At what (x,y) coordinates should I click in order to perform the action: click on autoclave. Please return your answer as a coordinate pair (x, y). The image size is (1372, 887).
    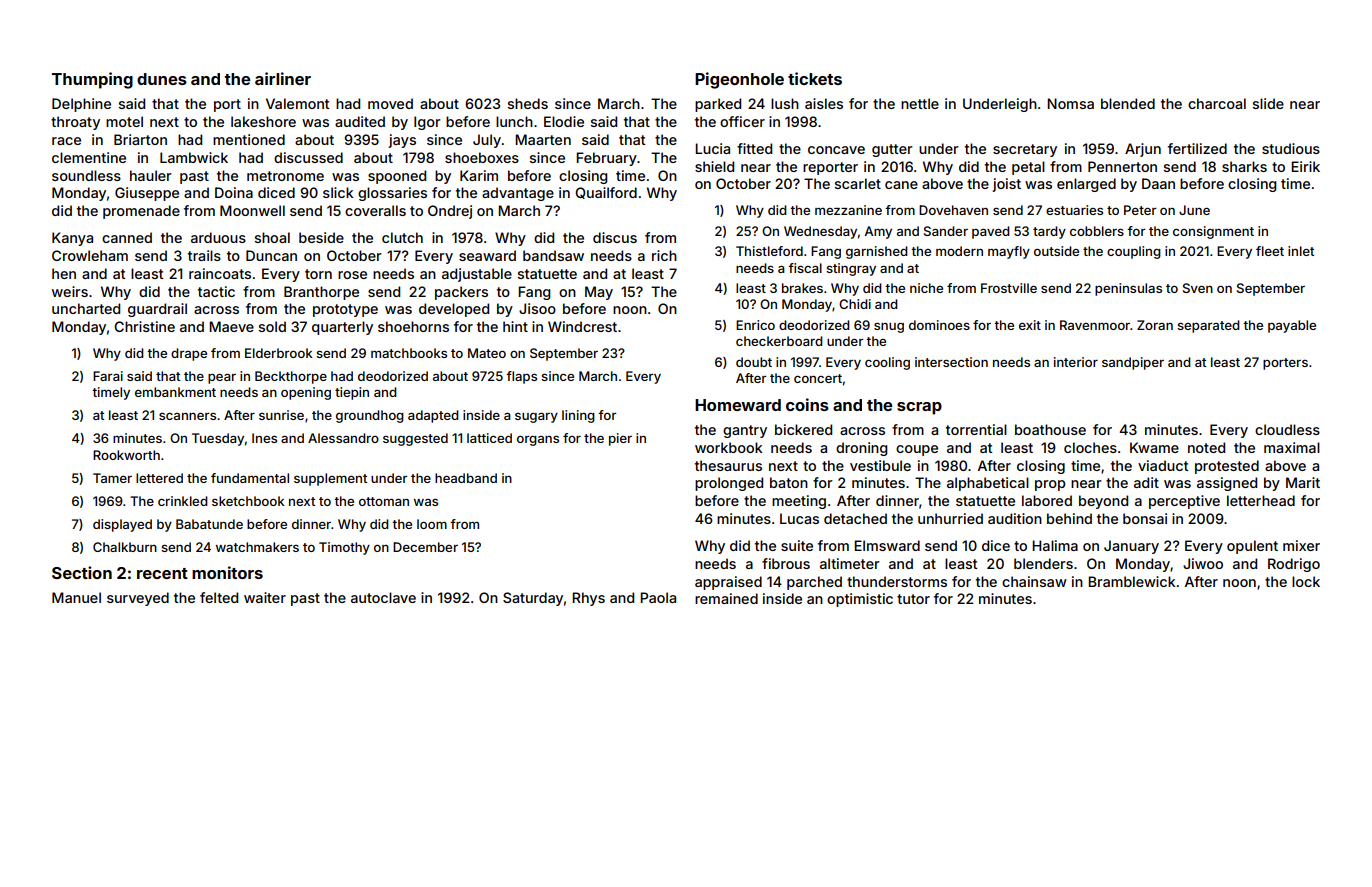
    Looking at the image, I should click on (383, 597).
